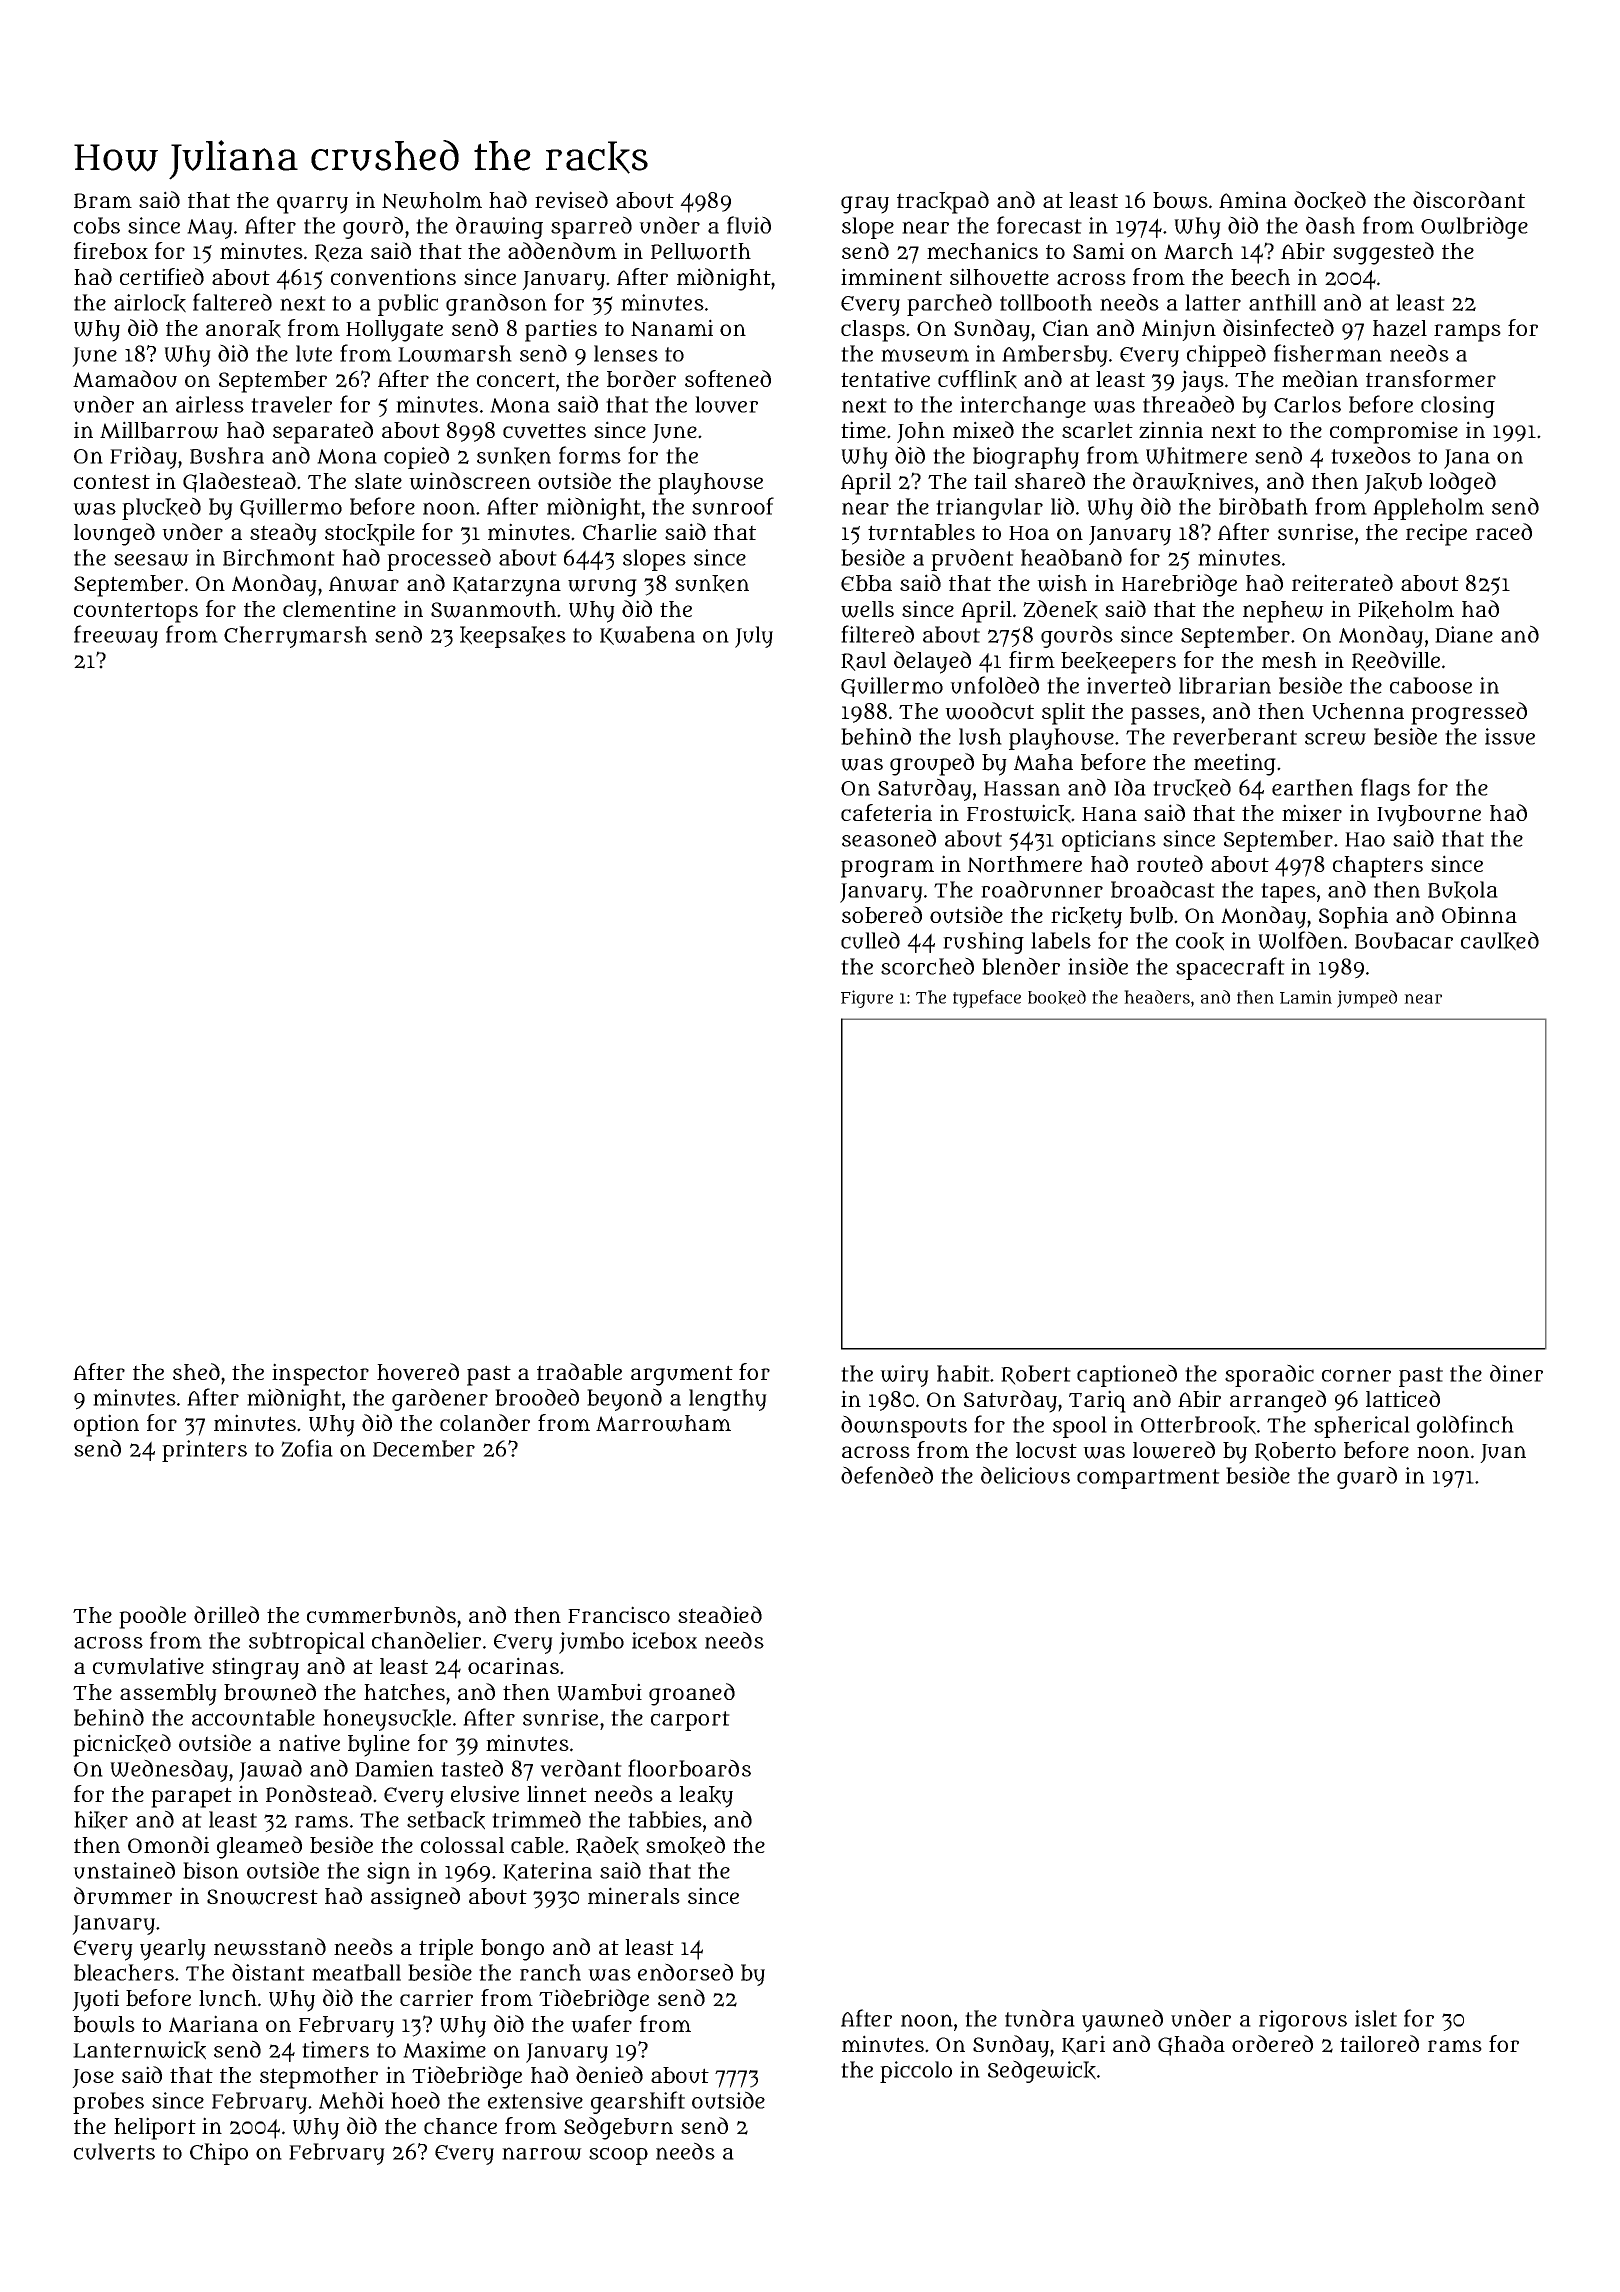 The image size is (1620, 2292). Describe the element at coordinates (692, 1694) in the screenshot. I see `groaned` at that location.
